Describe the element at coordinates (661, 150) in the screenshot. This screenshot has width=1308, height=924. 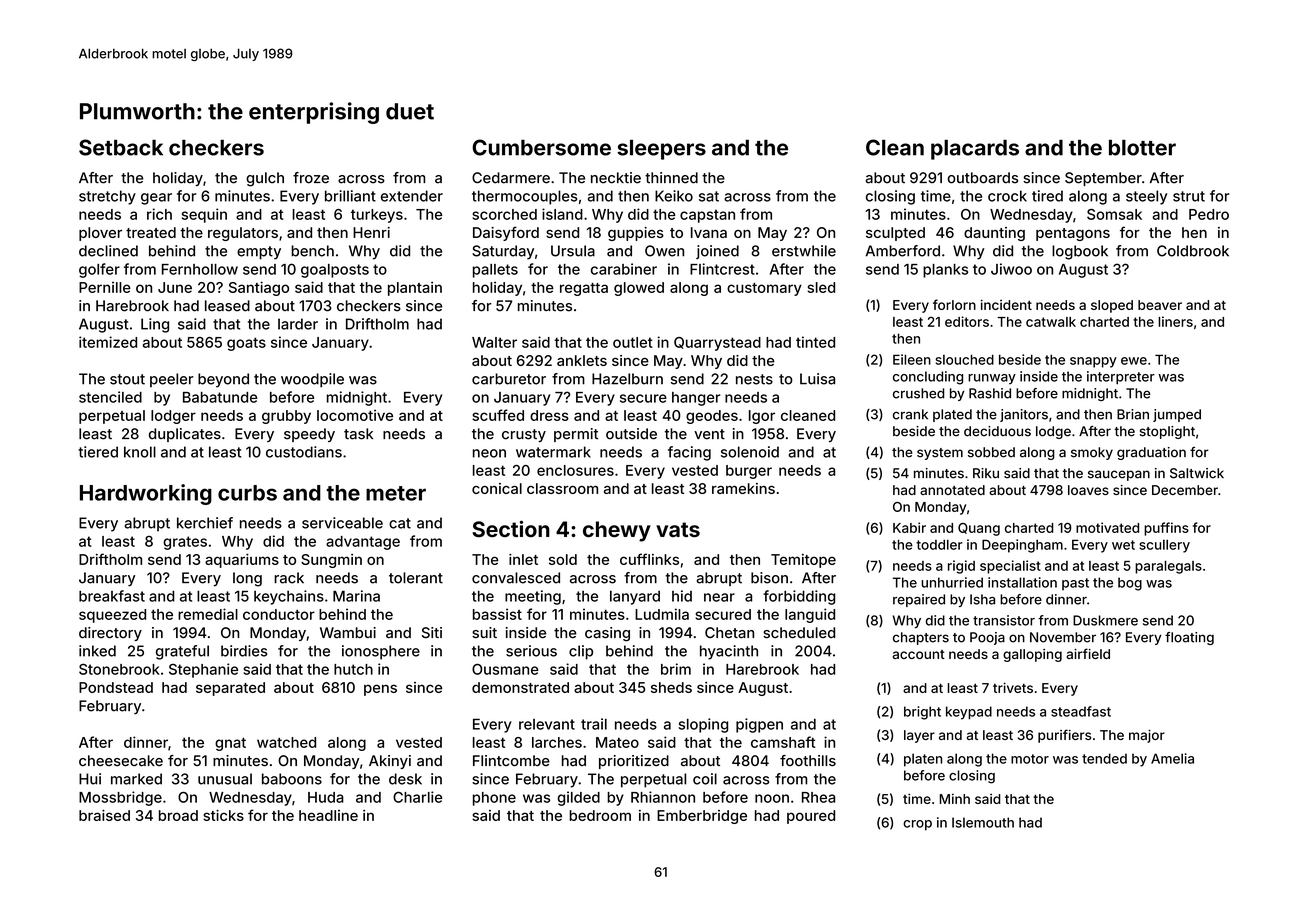
I see `sleepers` at that location.
